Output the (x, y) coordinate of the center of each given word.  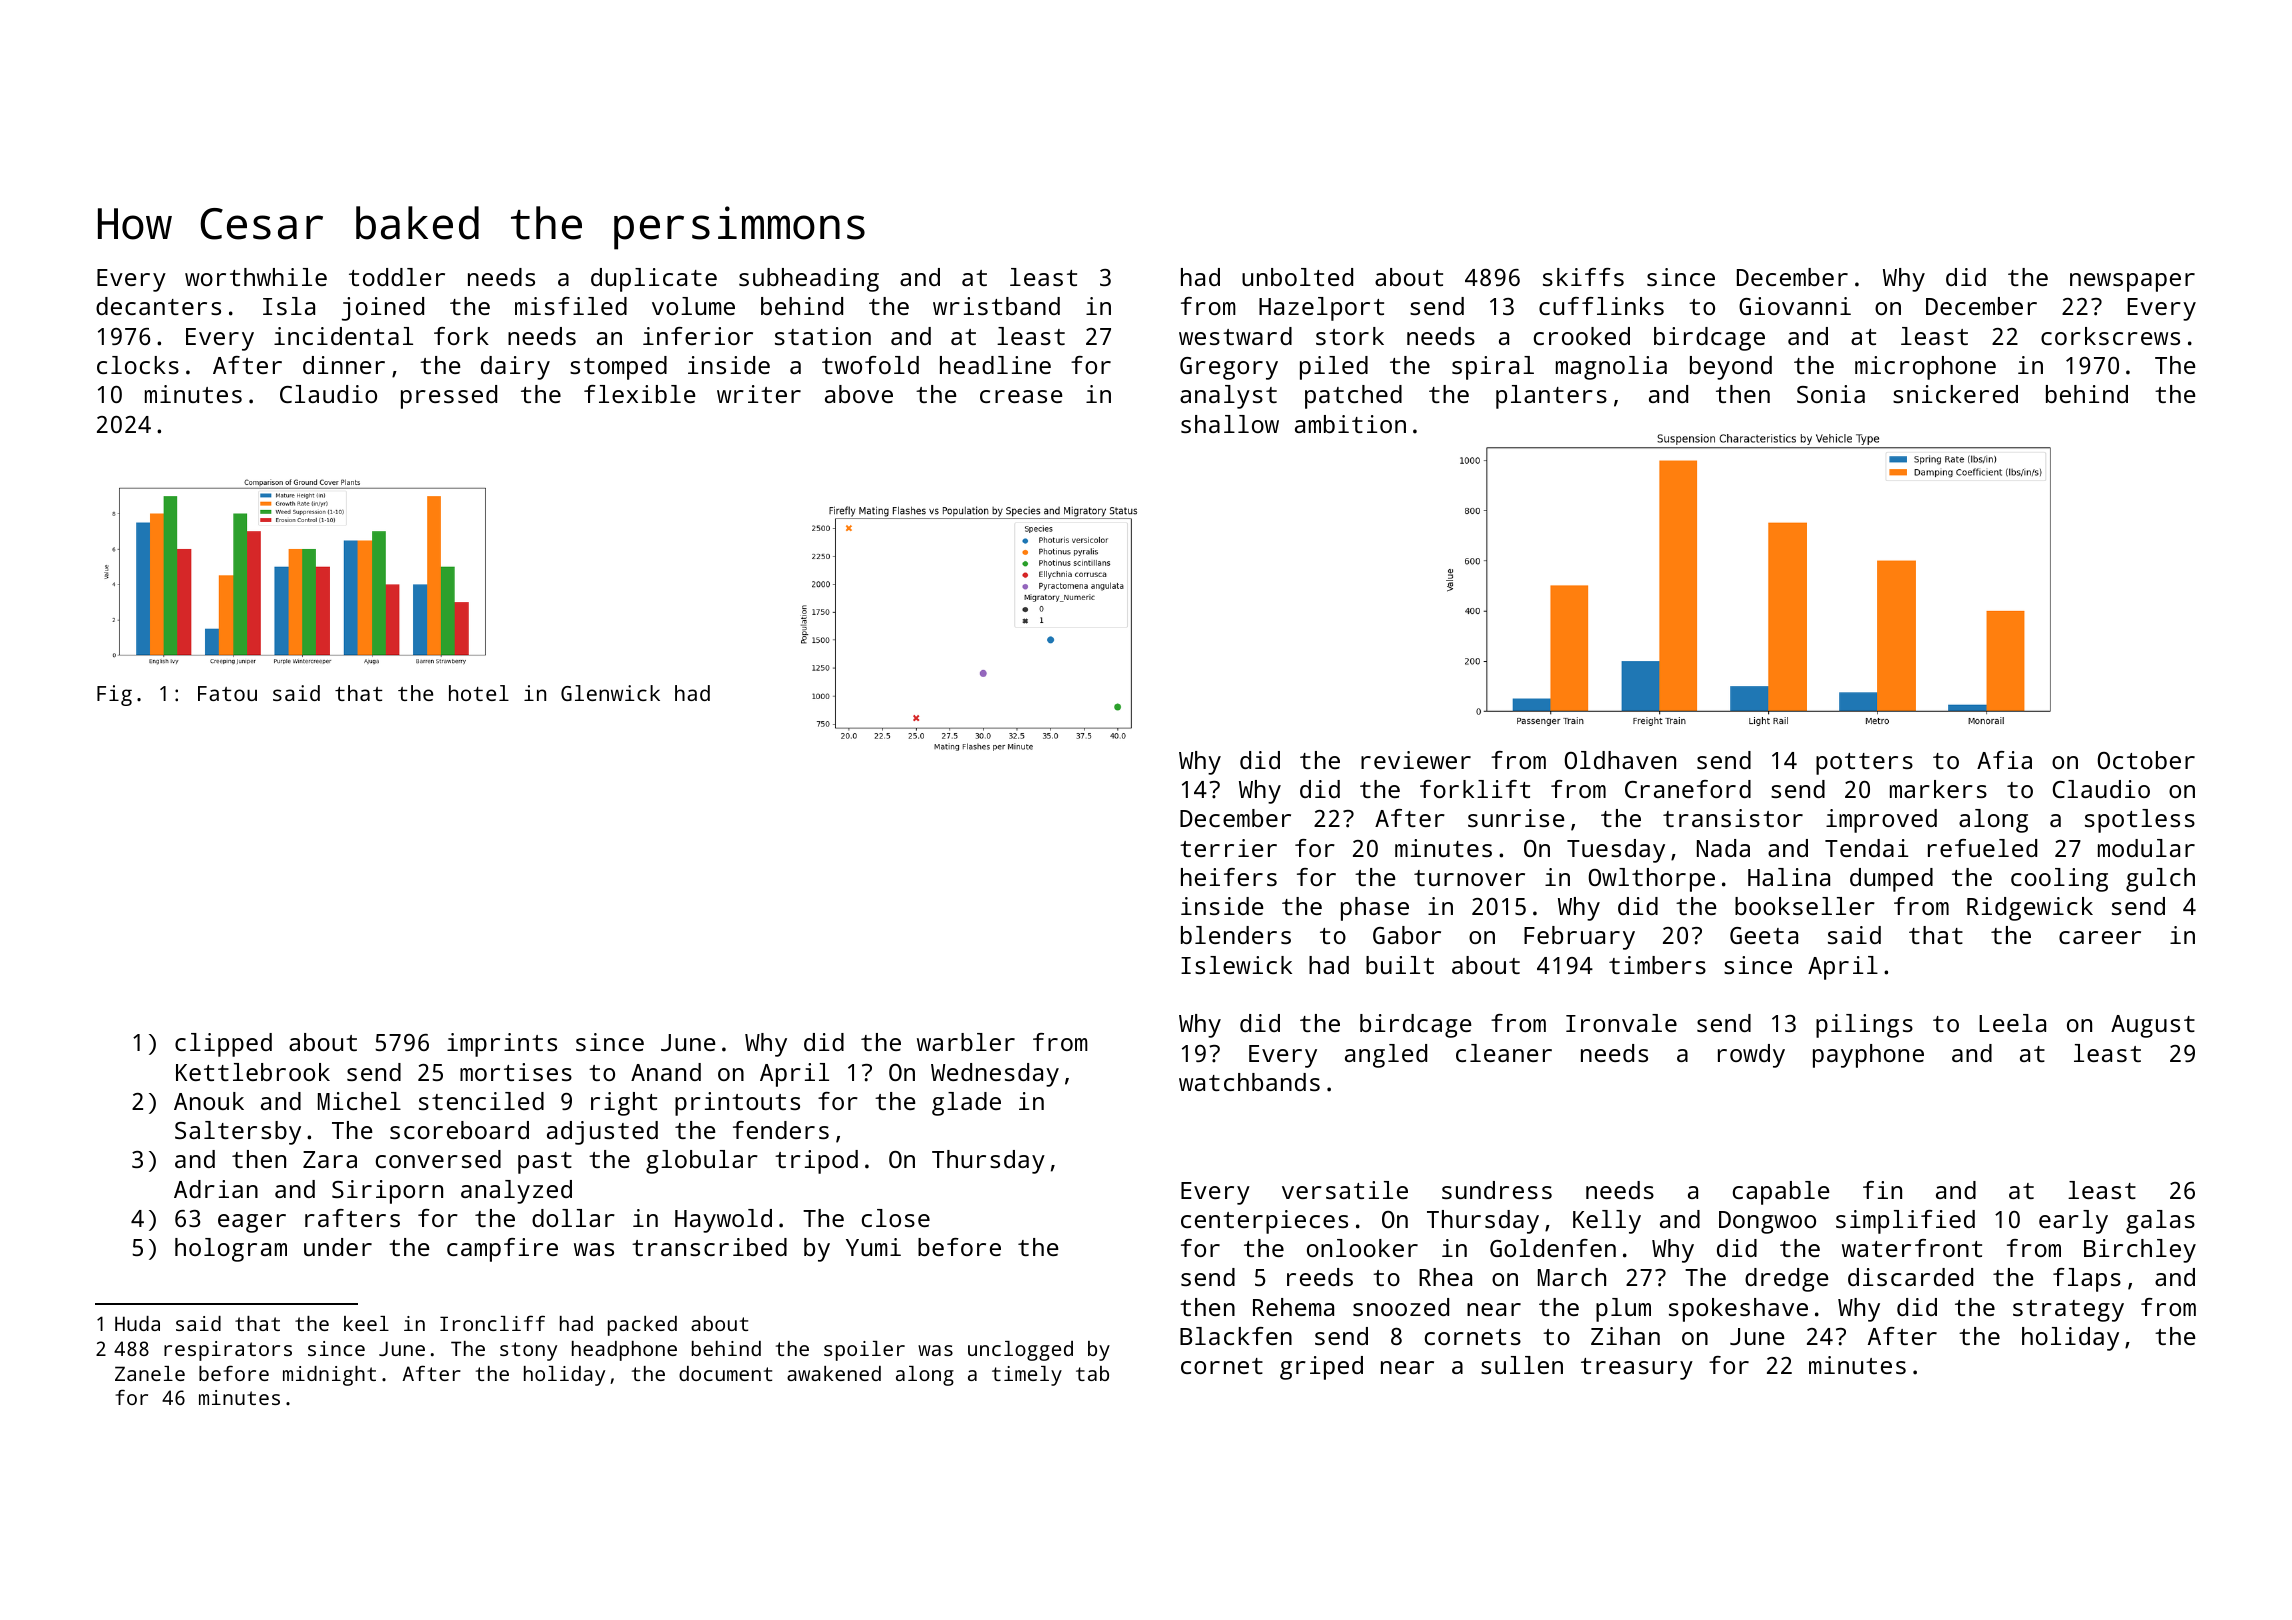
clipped (223, 1045)
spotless (2140, 821)
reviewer (1416, 760)
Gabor (1407, 935)
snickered (1955, 394)
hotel (479, 693)
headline (995, 365)
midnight (329, 1376)
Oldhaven (1620, 760)
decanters (158, 306)
